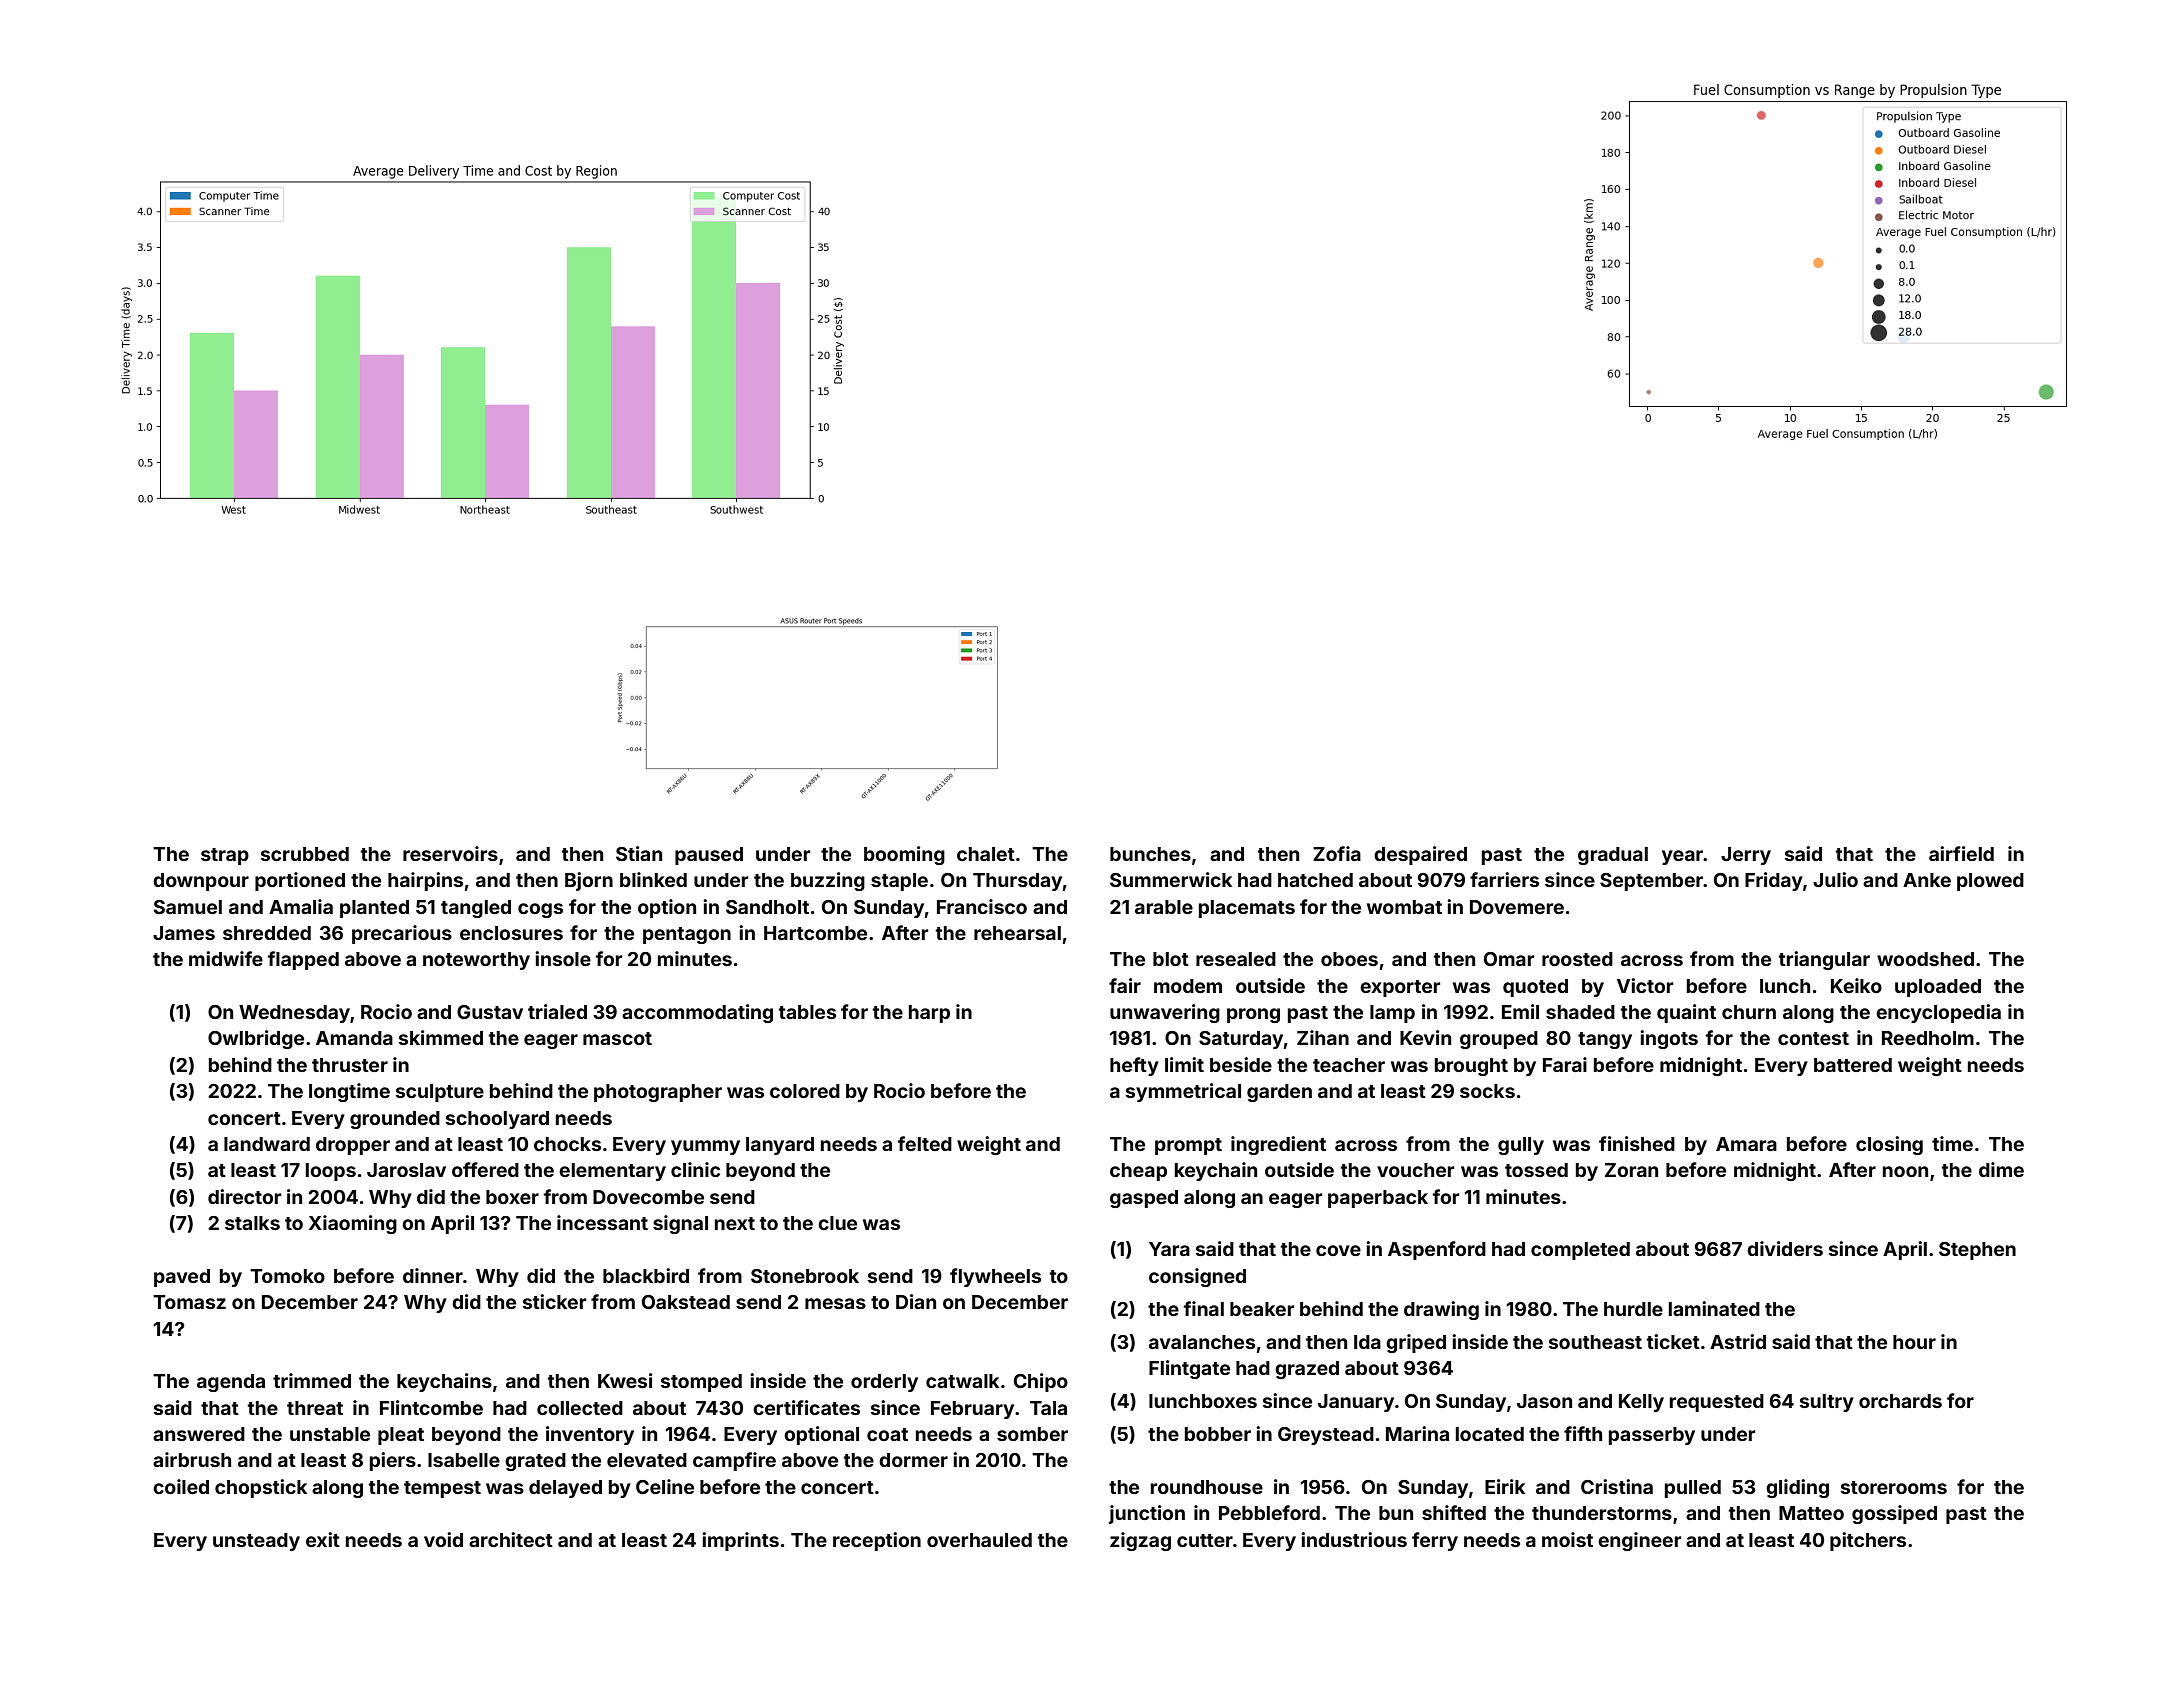  What do you see at coordinates (1961, 853) in the image?
I see `airfield` at bounding box center [1961, 853].
